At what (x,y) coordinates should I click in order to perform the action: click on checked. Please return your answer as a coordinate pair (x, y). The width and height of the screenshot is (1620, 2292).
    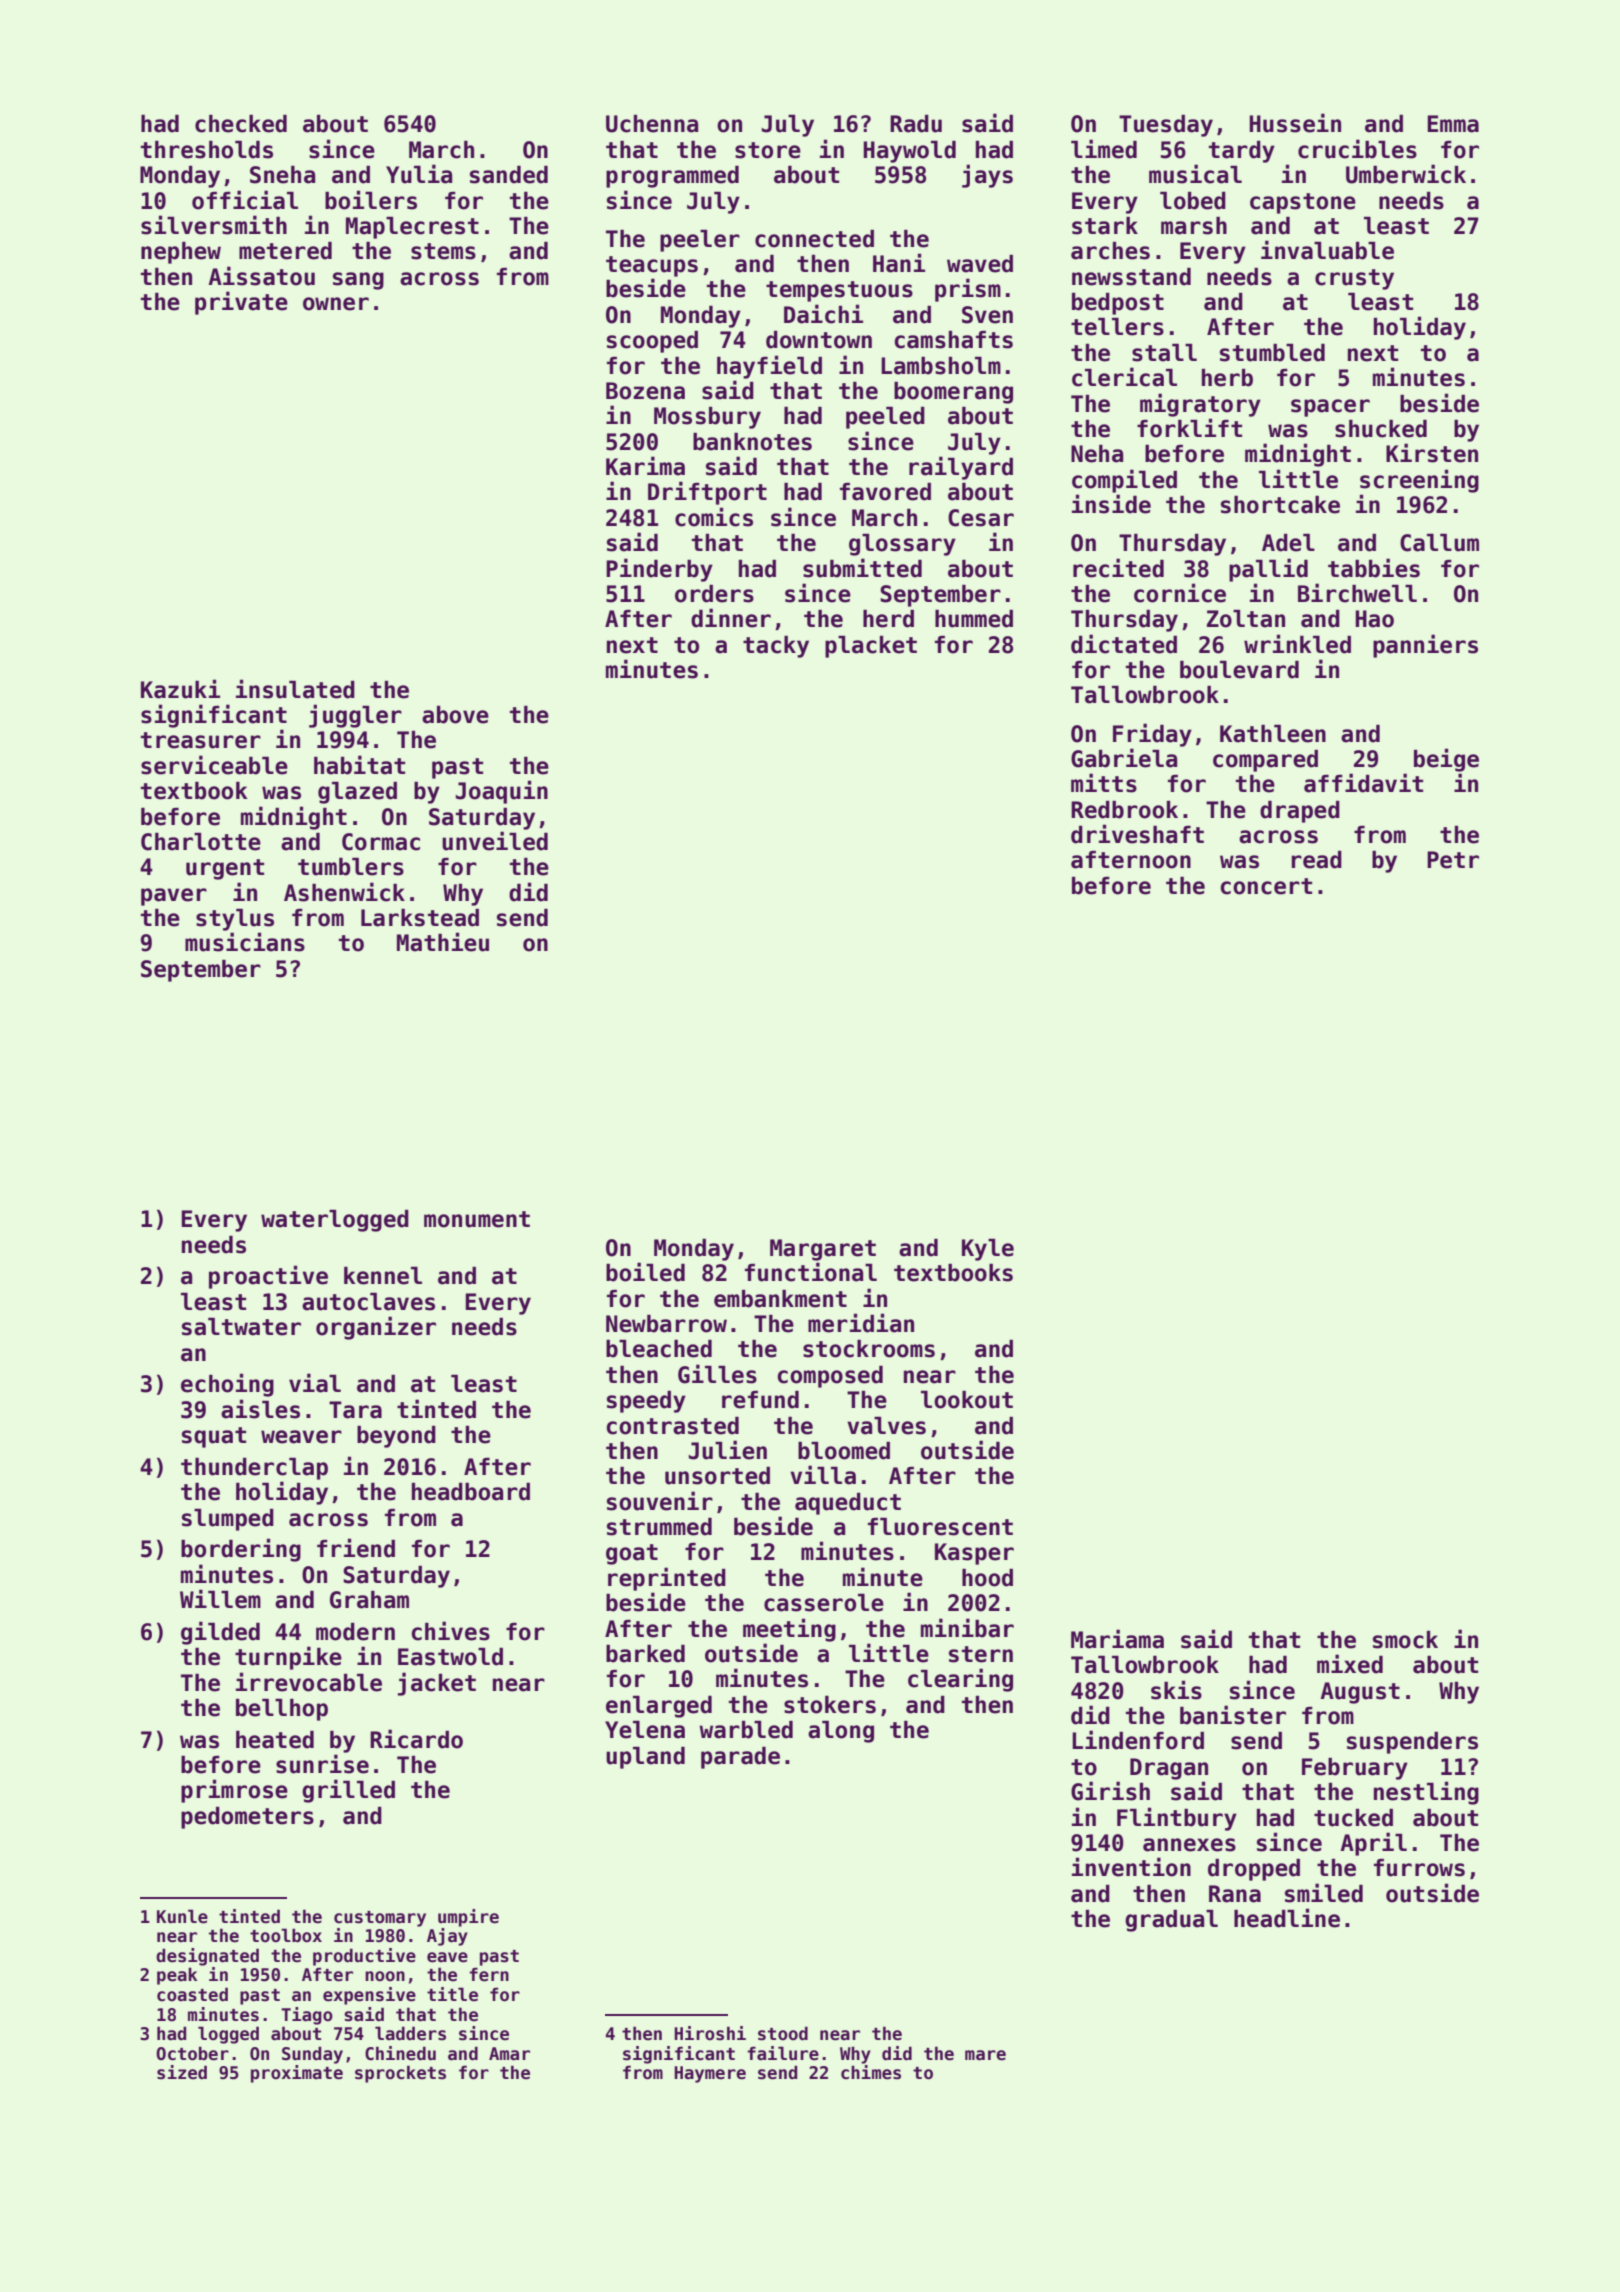
    Looking at the image, I should click on (241, 124).
